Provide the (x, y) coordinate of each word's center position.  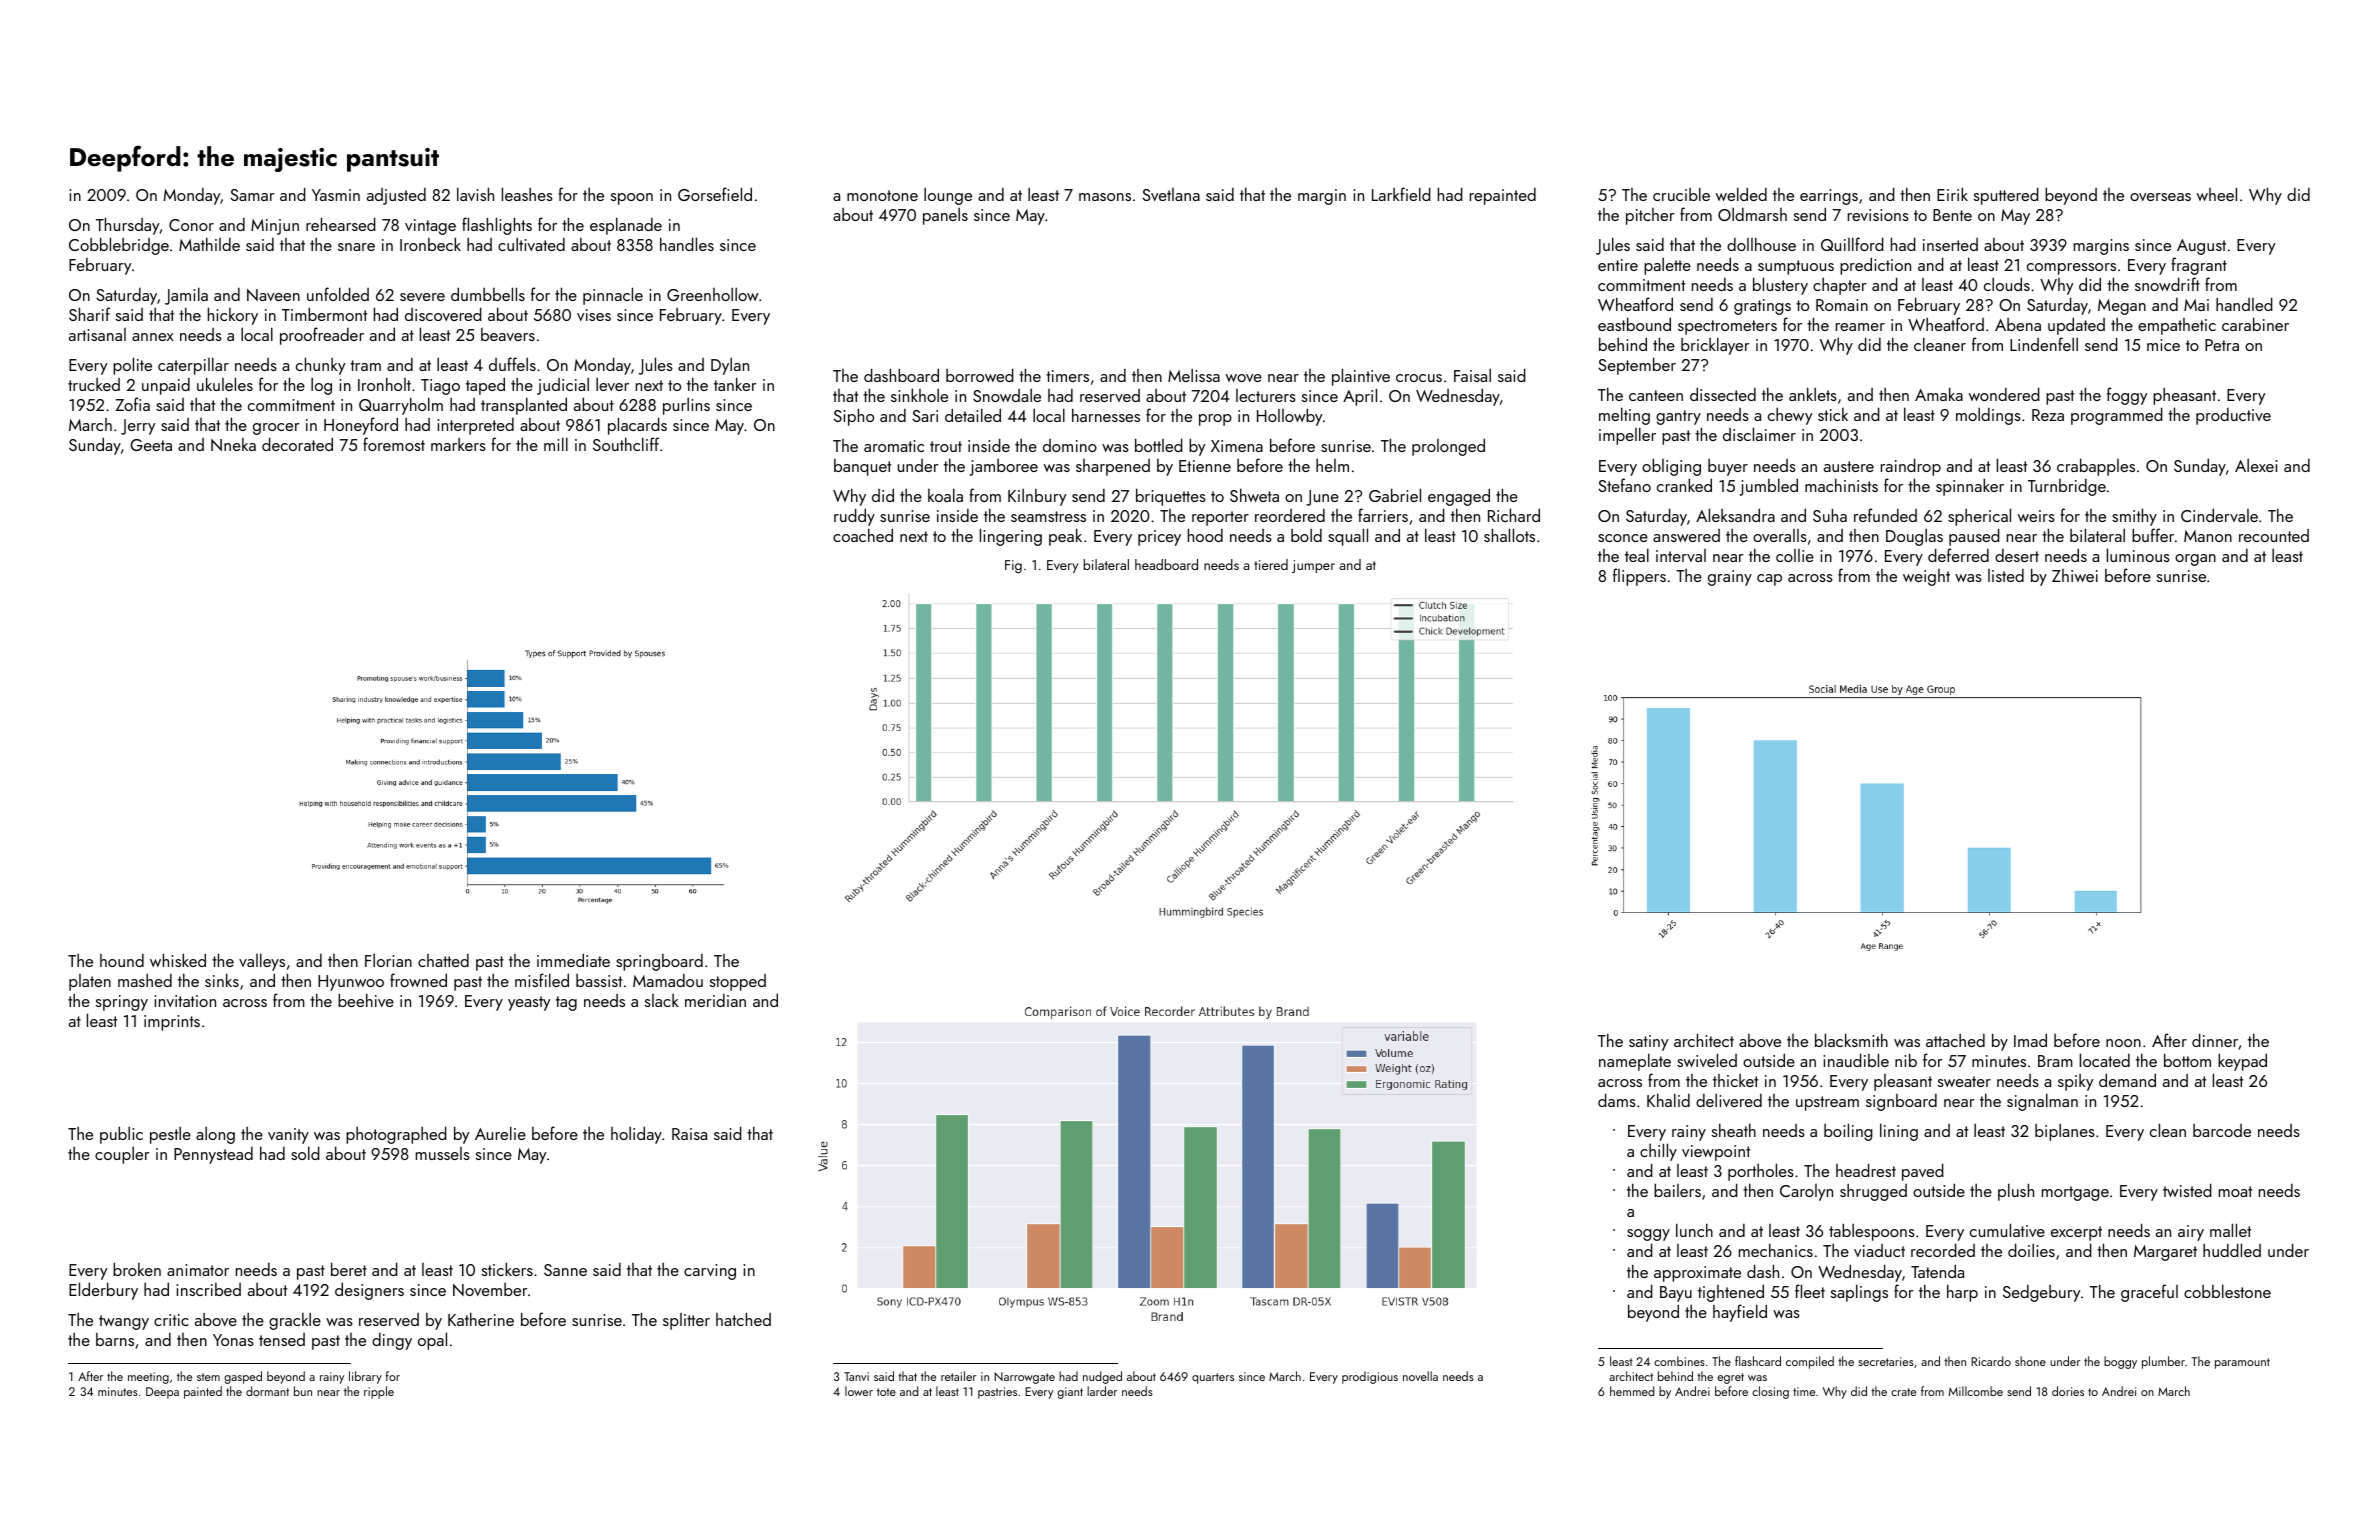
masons (1105, 197)
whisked (178, 960)
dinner (2215, 1040)
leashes (527, 194)
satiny (1648, 1043)
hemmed (1632, 1391)
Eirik (1952, 194)
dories (2068, 1391)
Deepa (162, 1393)
